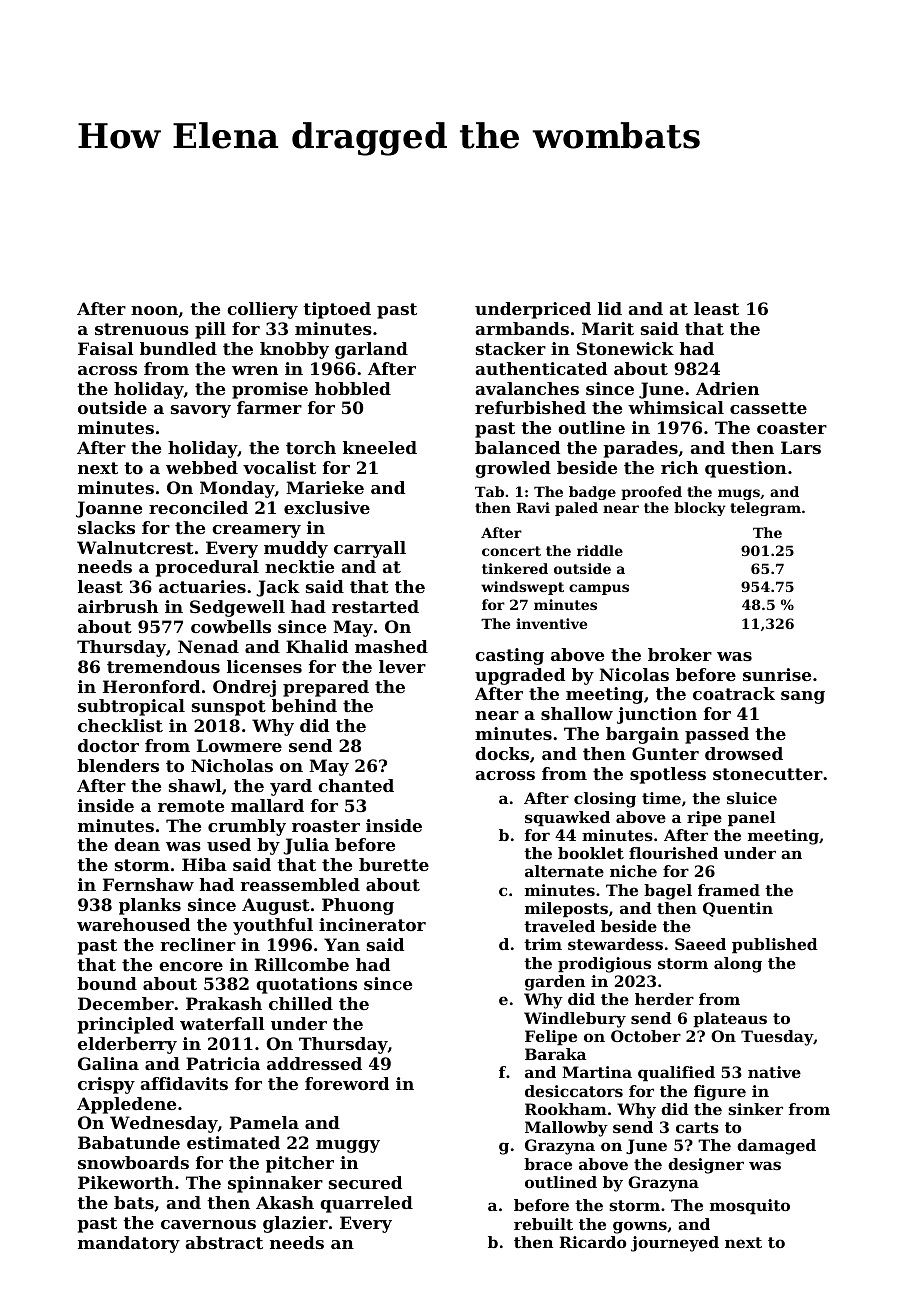  Describe the element at coordinates (750, 1207) in the screenshot. I see `mosquito` at that location.
